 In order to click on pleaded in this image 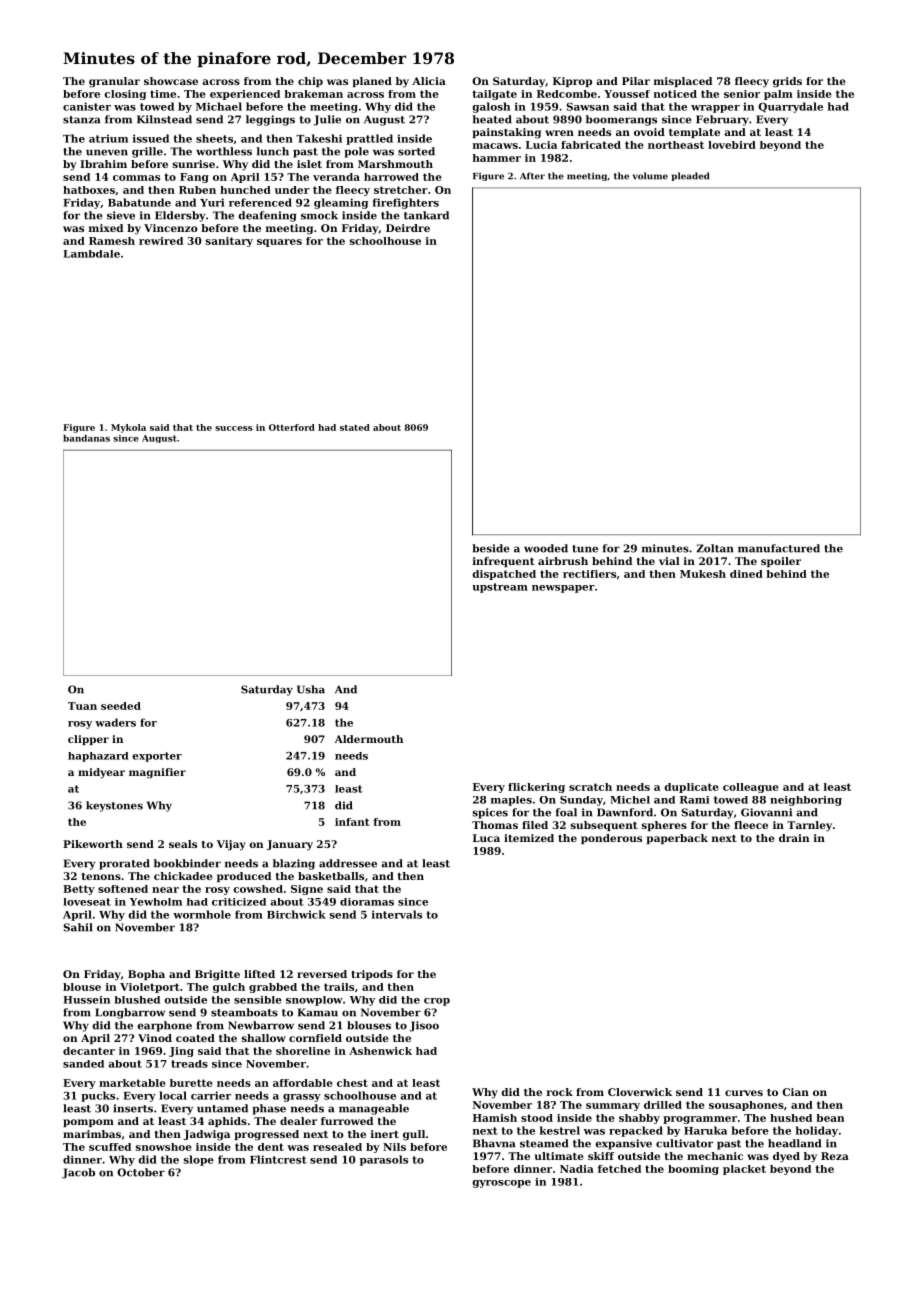, I will do `click(690, 176)`.
